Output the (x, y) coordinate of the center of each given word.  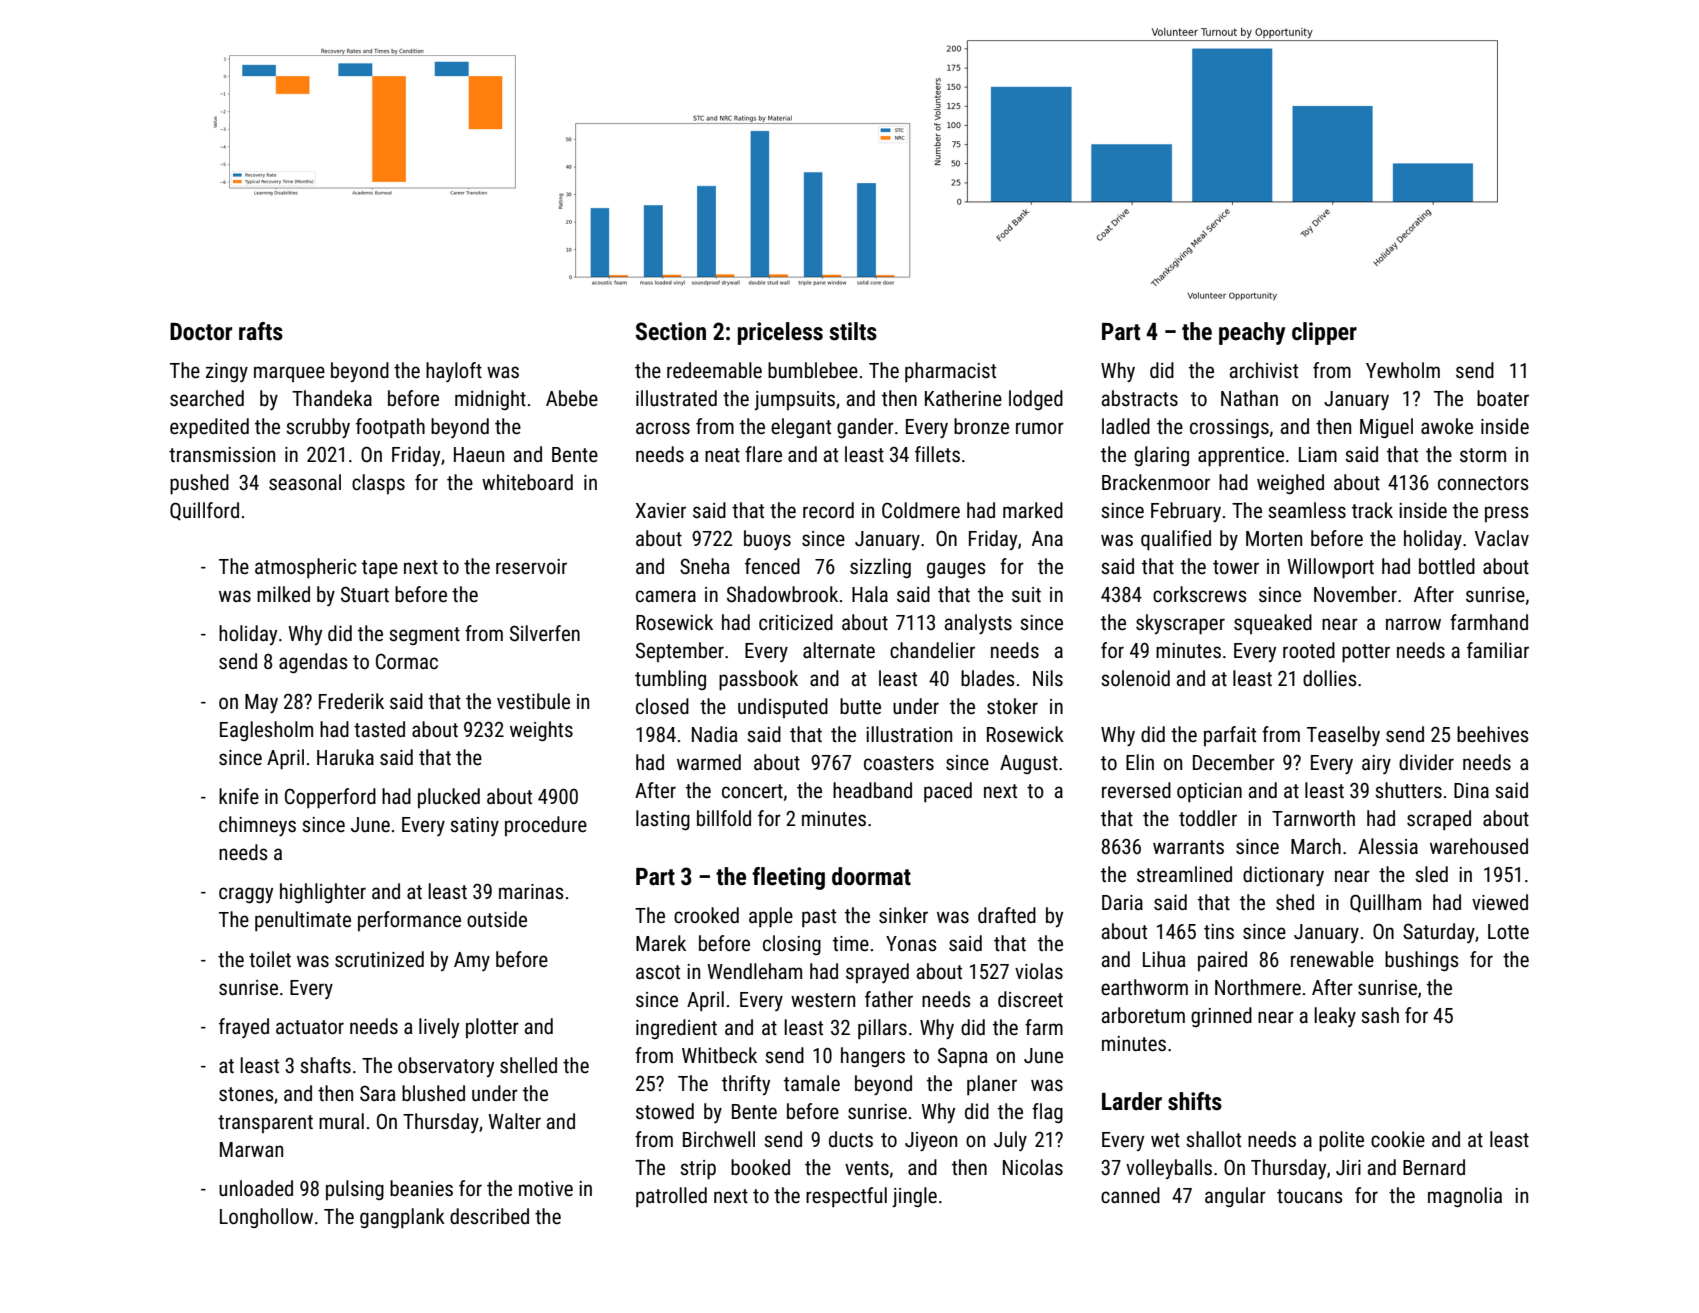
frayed (244, 1028)
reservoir (531, 567)
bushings (1421, 961)
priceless (780, 333)
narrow (1413, 624)
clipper (1324, 333)
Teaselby (1343, 736)
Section (671, 331)
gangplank (402, 1218)
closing (792, 945)
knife (239, 796)
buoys (767, 540)
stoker (1012, 706)
